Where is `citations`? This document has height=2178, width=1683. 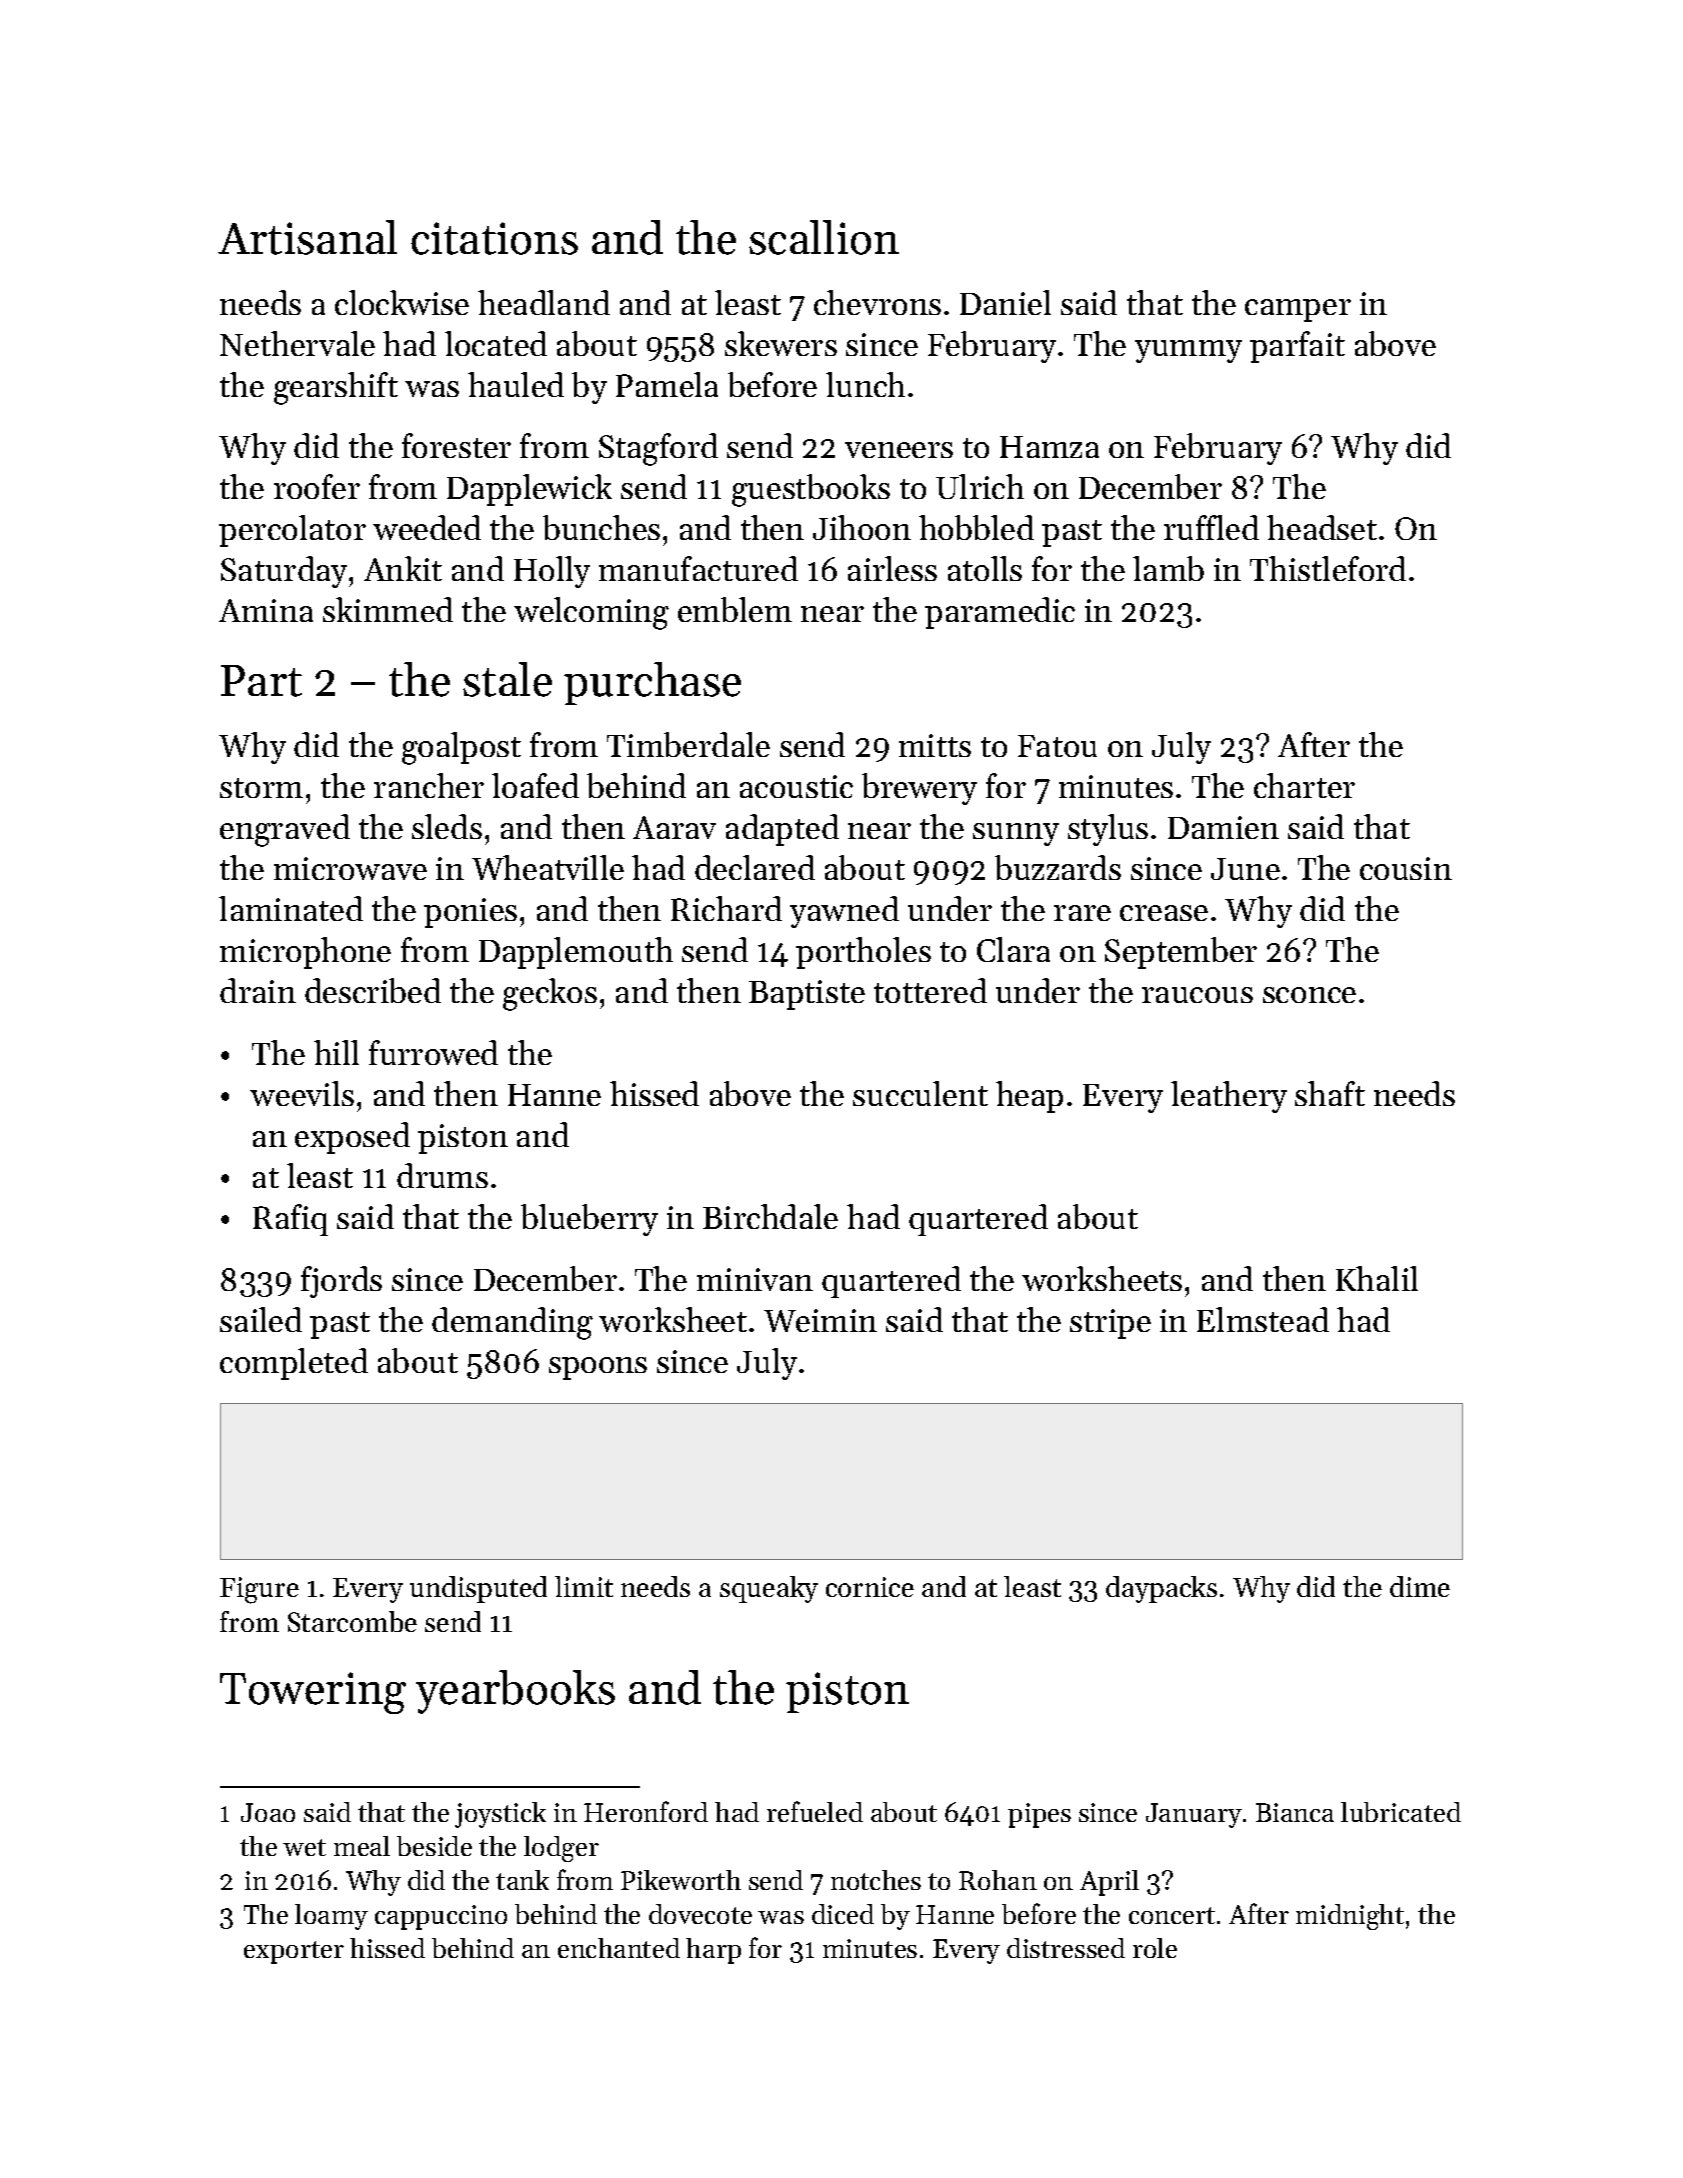 citations is located at coordinates (494, 238).
